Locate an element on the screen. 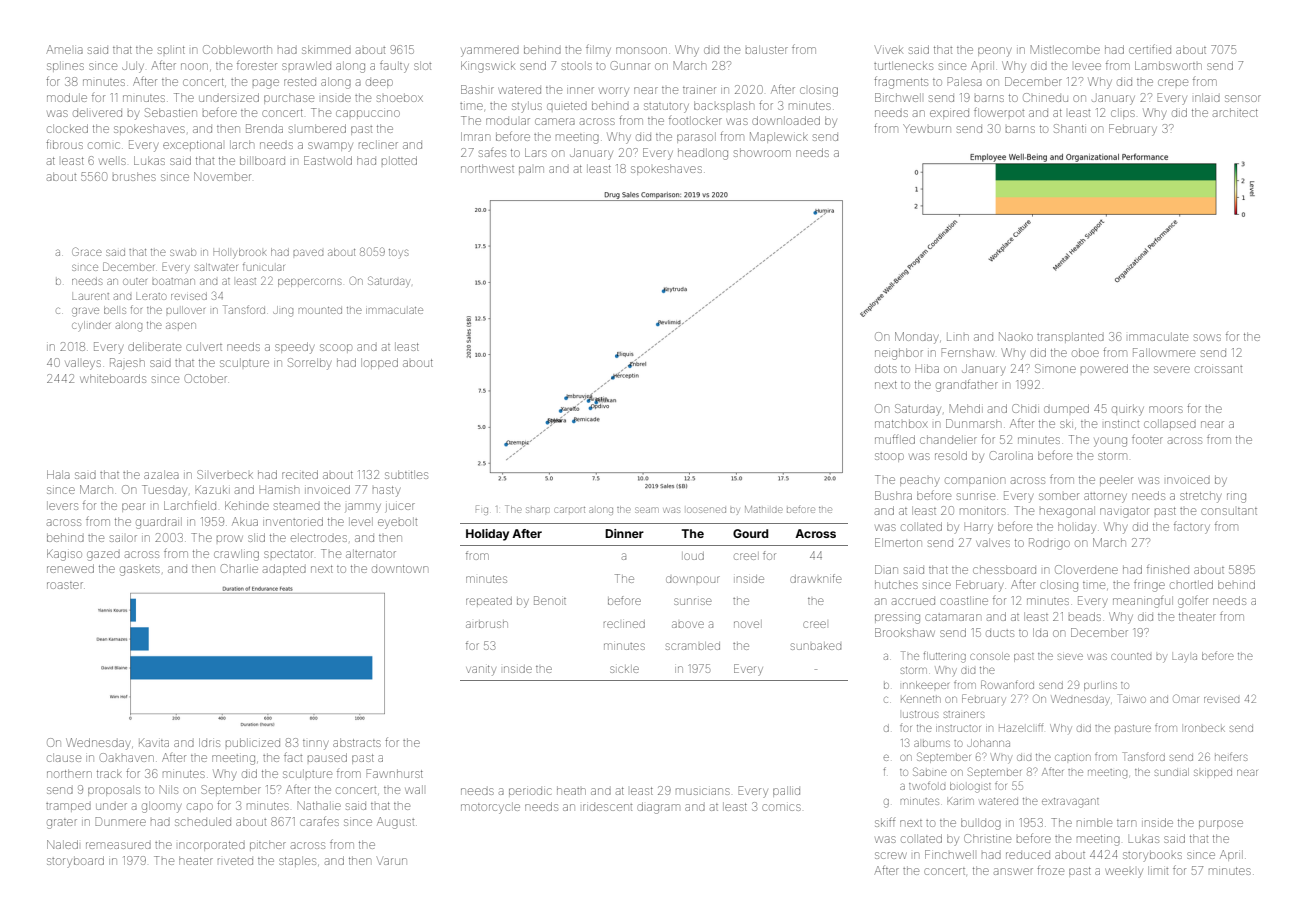 The height and width of the screenshot is (924, 1308). Amelia is located at coordinates (64, 49).
